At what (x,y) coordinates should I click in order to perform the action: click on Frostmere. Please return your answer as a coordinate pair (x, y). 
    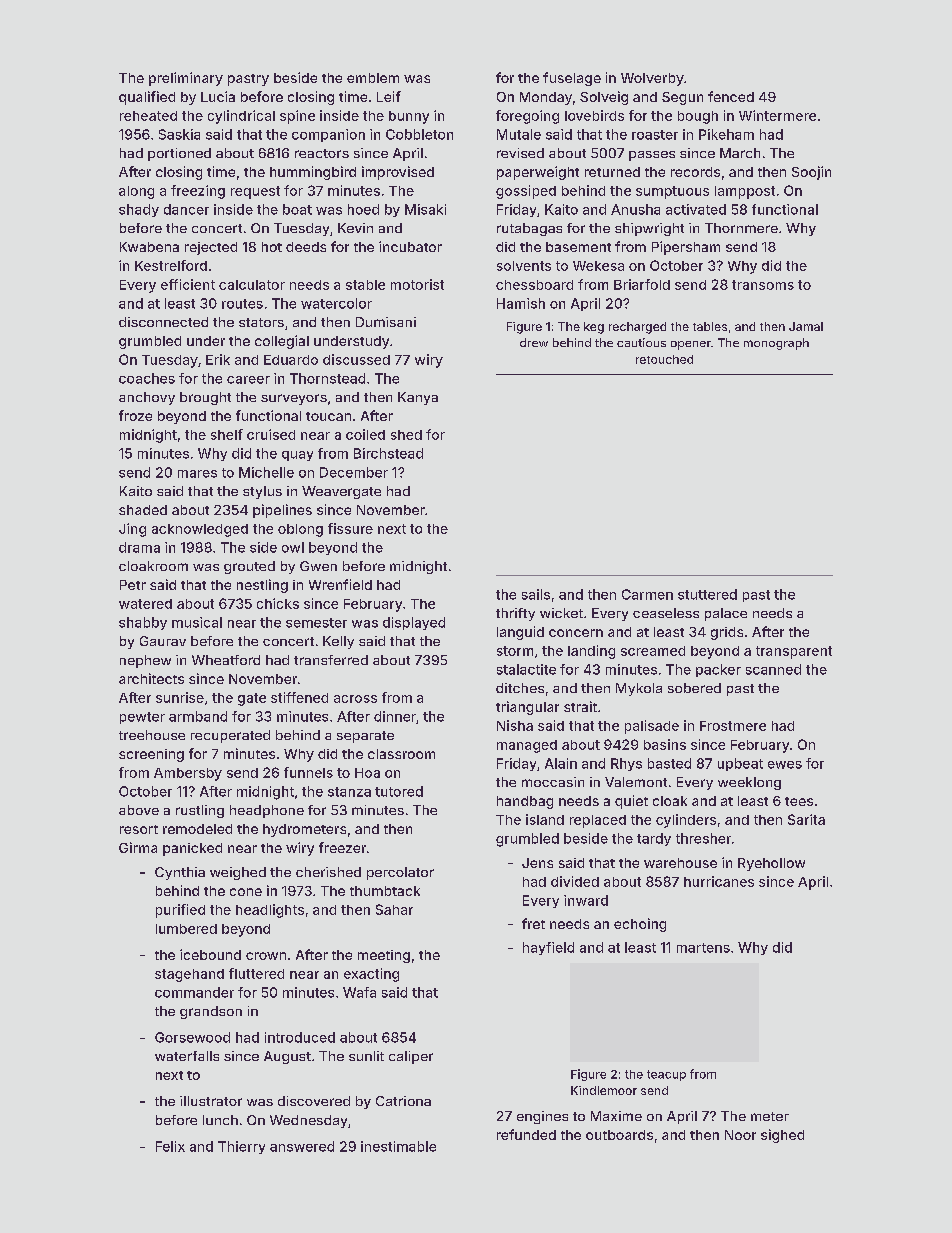
    Looking at the image, I should click on (733, 726).
